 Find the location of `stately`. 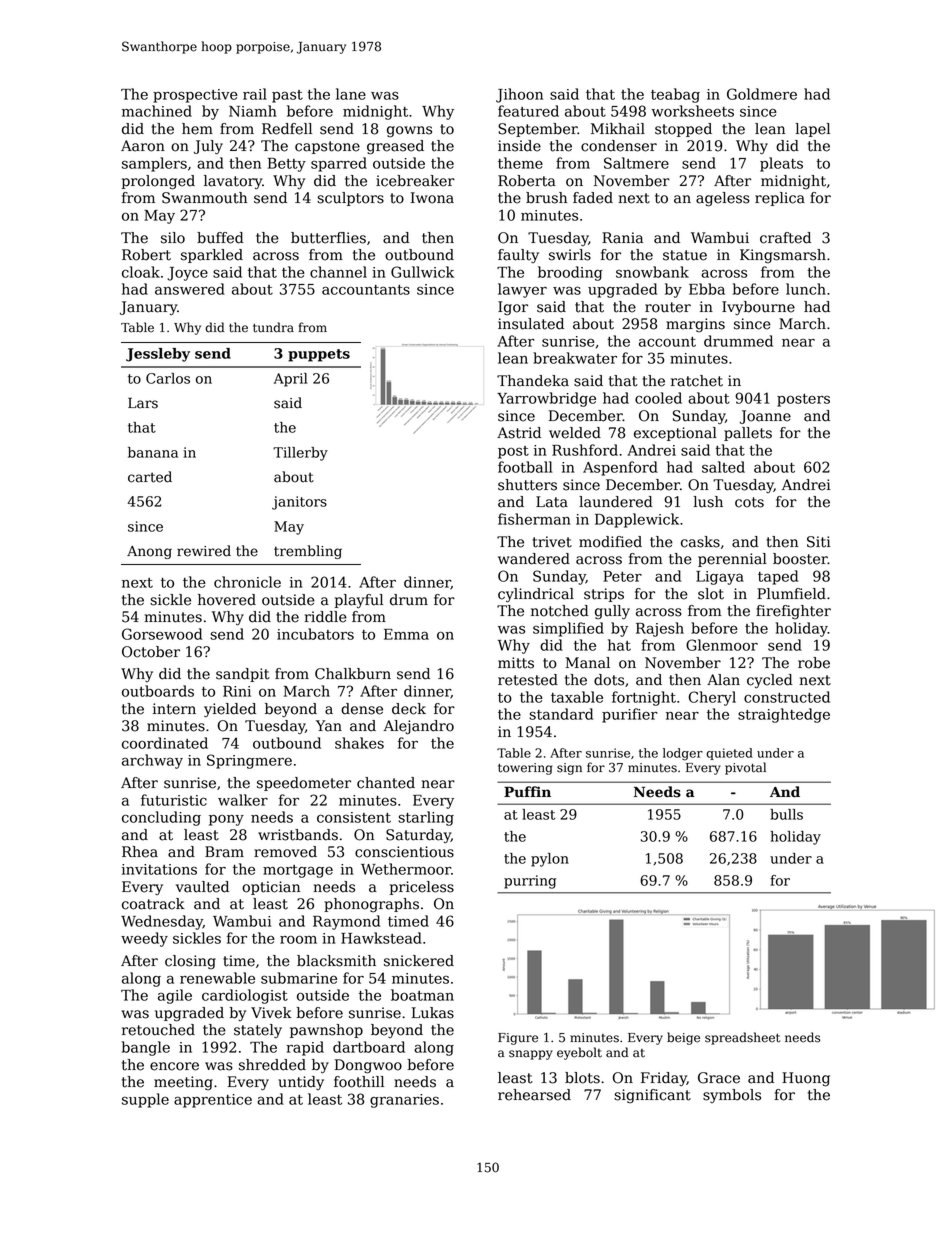

stately is located at coordinates (258, 1031).
